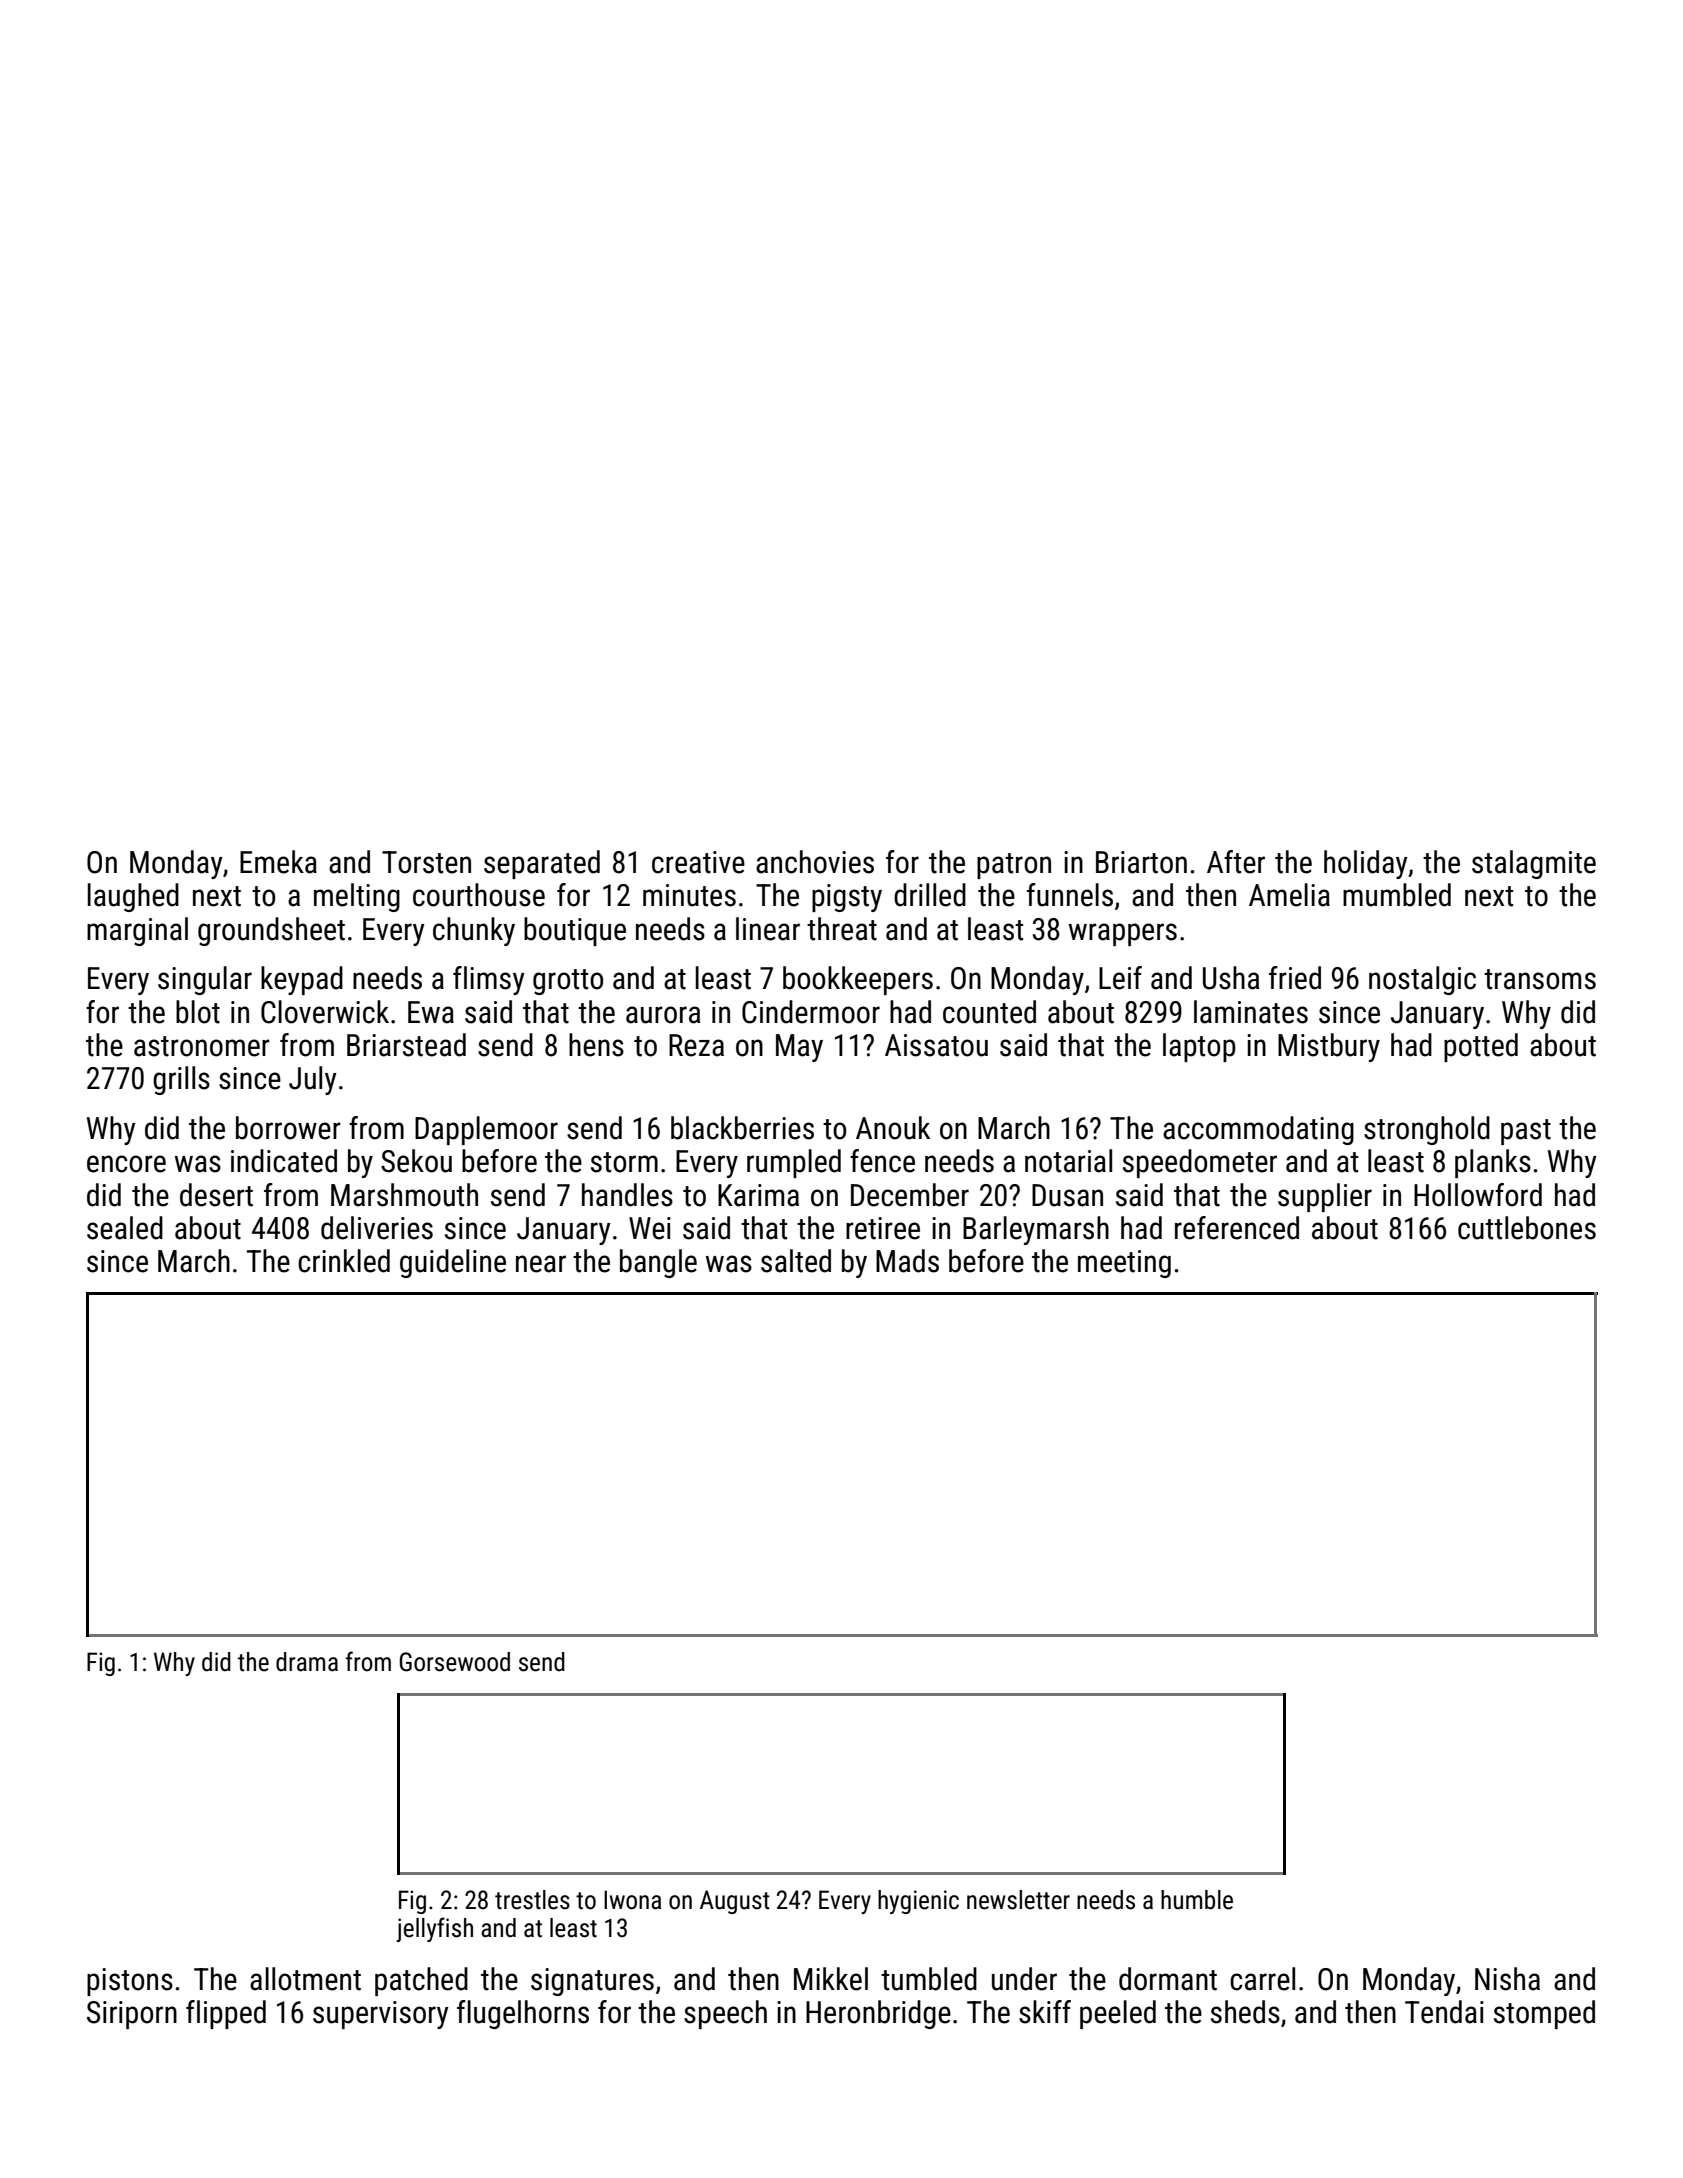 This document has height=2178, width=1683. What do you see at coordinates (307, 1662) in the document?
I see `drama` at bounding box center [307, 1662].
